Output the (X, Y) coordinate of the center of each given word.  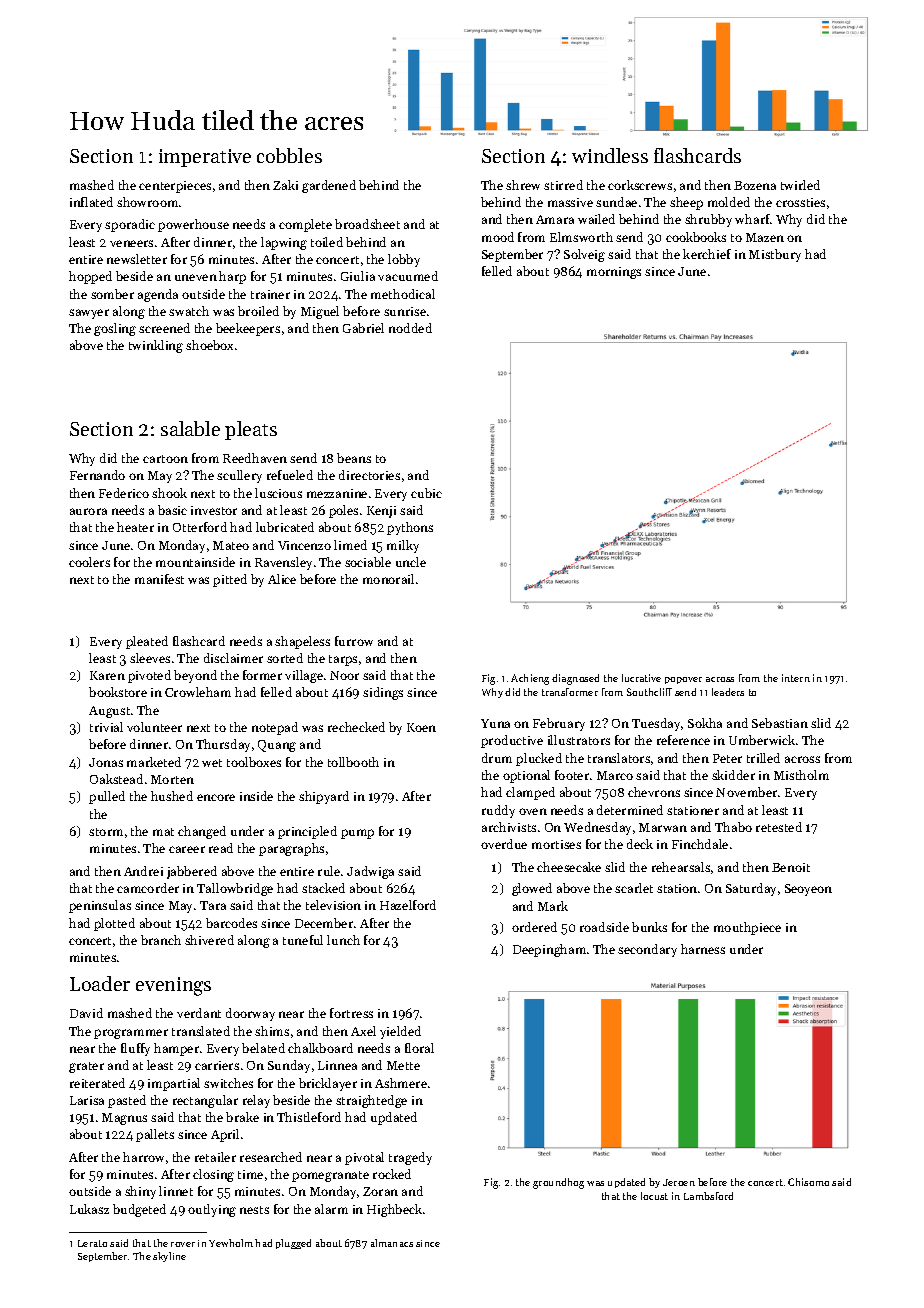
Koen (421, 727)
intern (796, 678)
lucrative (641, 678)
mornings (614, 273)
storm (106, 832)
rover (183, 1244)
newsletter (137, 259)
